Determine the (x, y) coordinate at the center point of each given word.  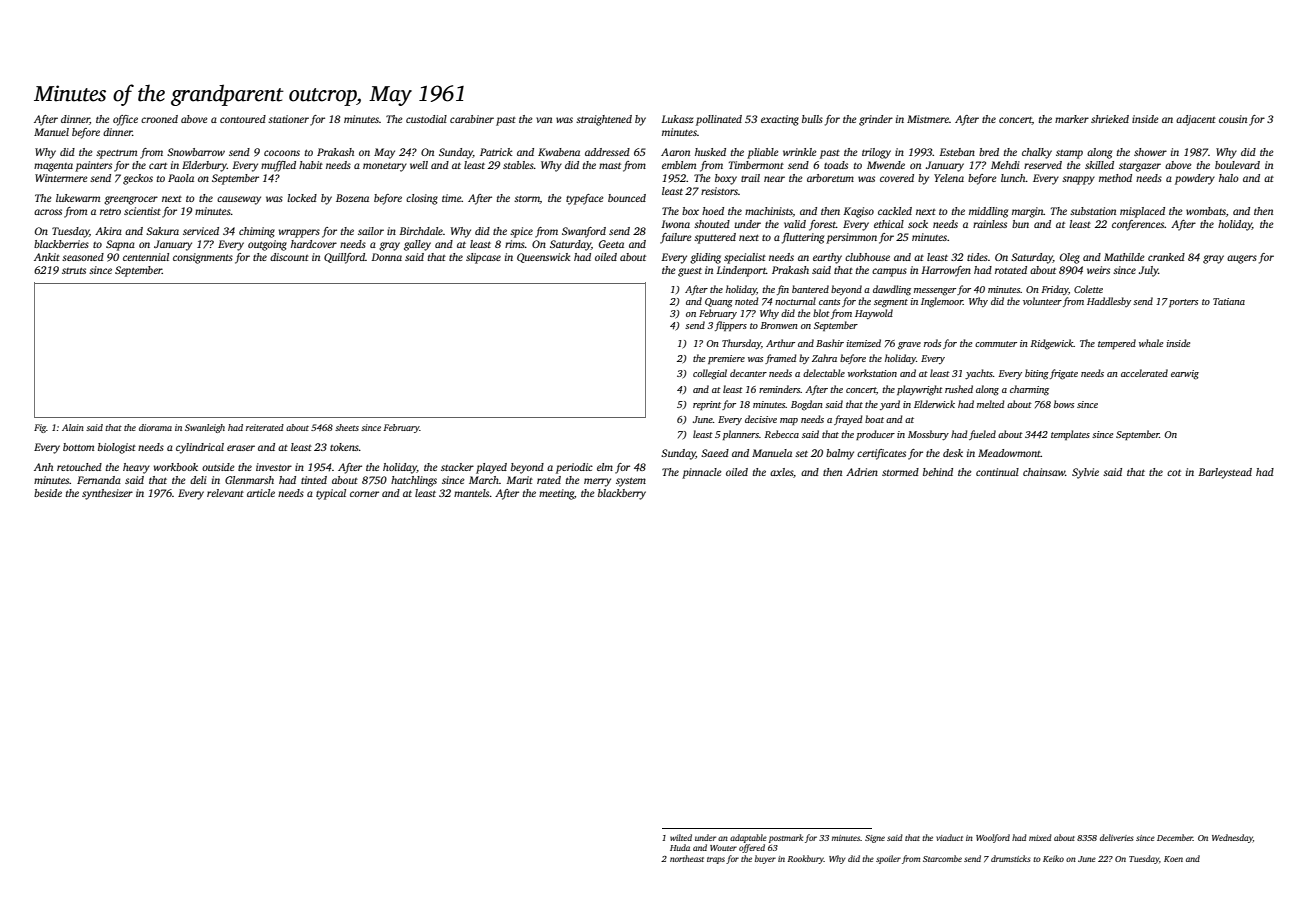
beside (48, 493)
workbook (176, 467)
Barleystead (1225, 473)
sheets (347, 427)
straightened (604, 120)
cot (1174, 473)
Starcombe (942, 858)
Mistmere (928, 119)
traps (716, 860)
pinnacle (702, 473)
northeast (687, 858)
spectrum (116, 154)
